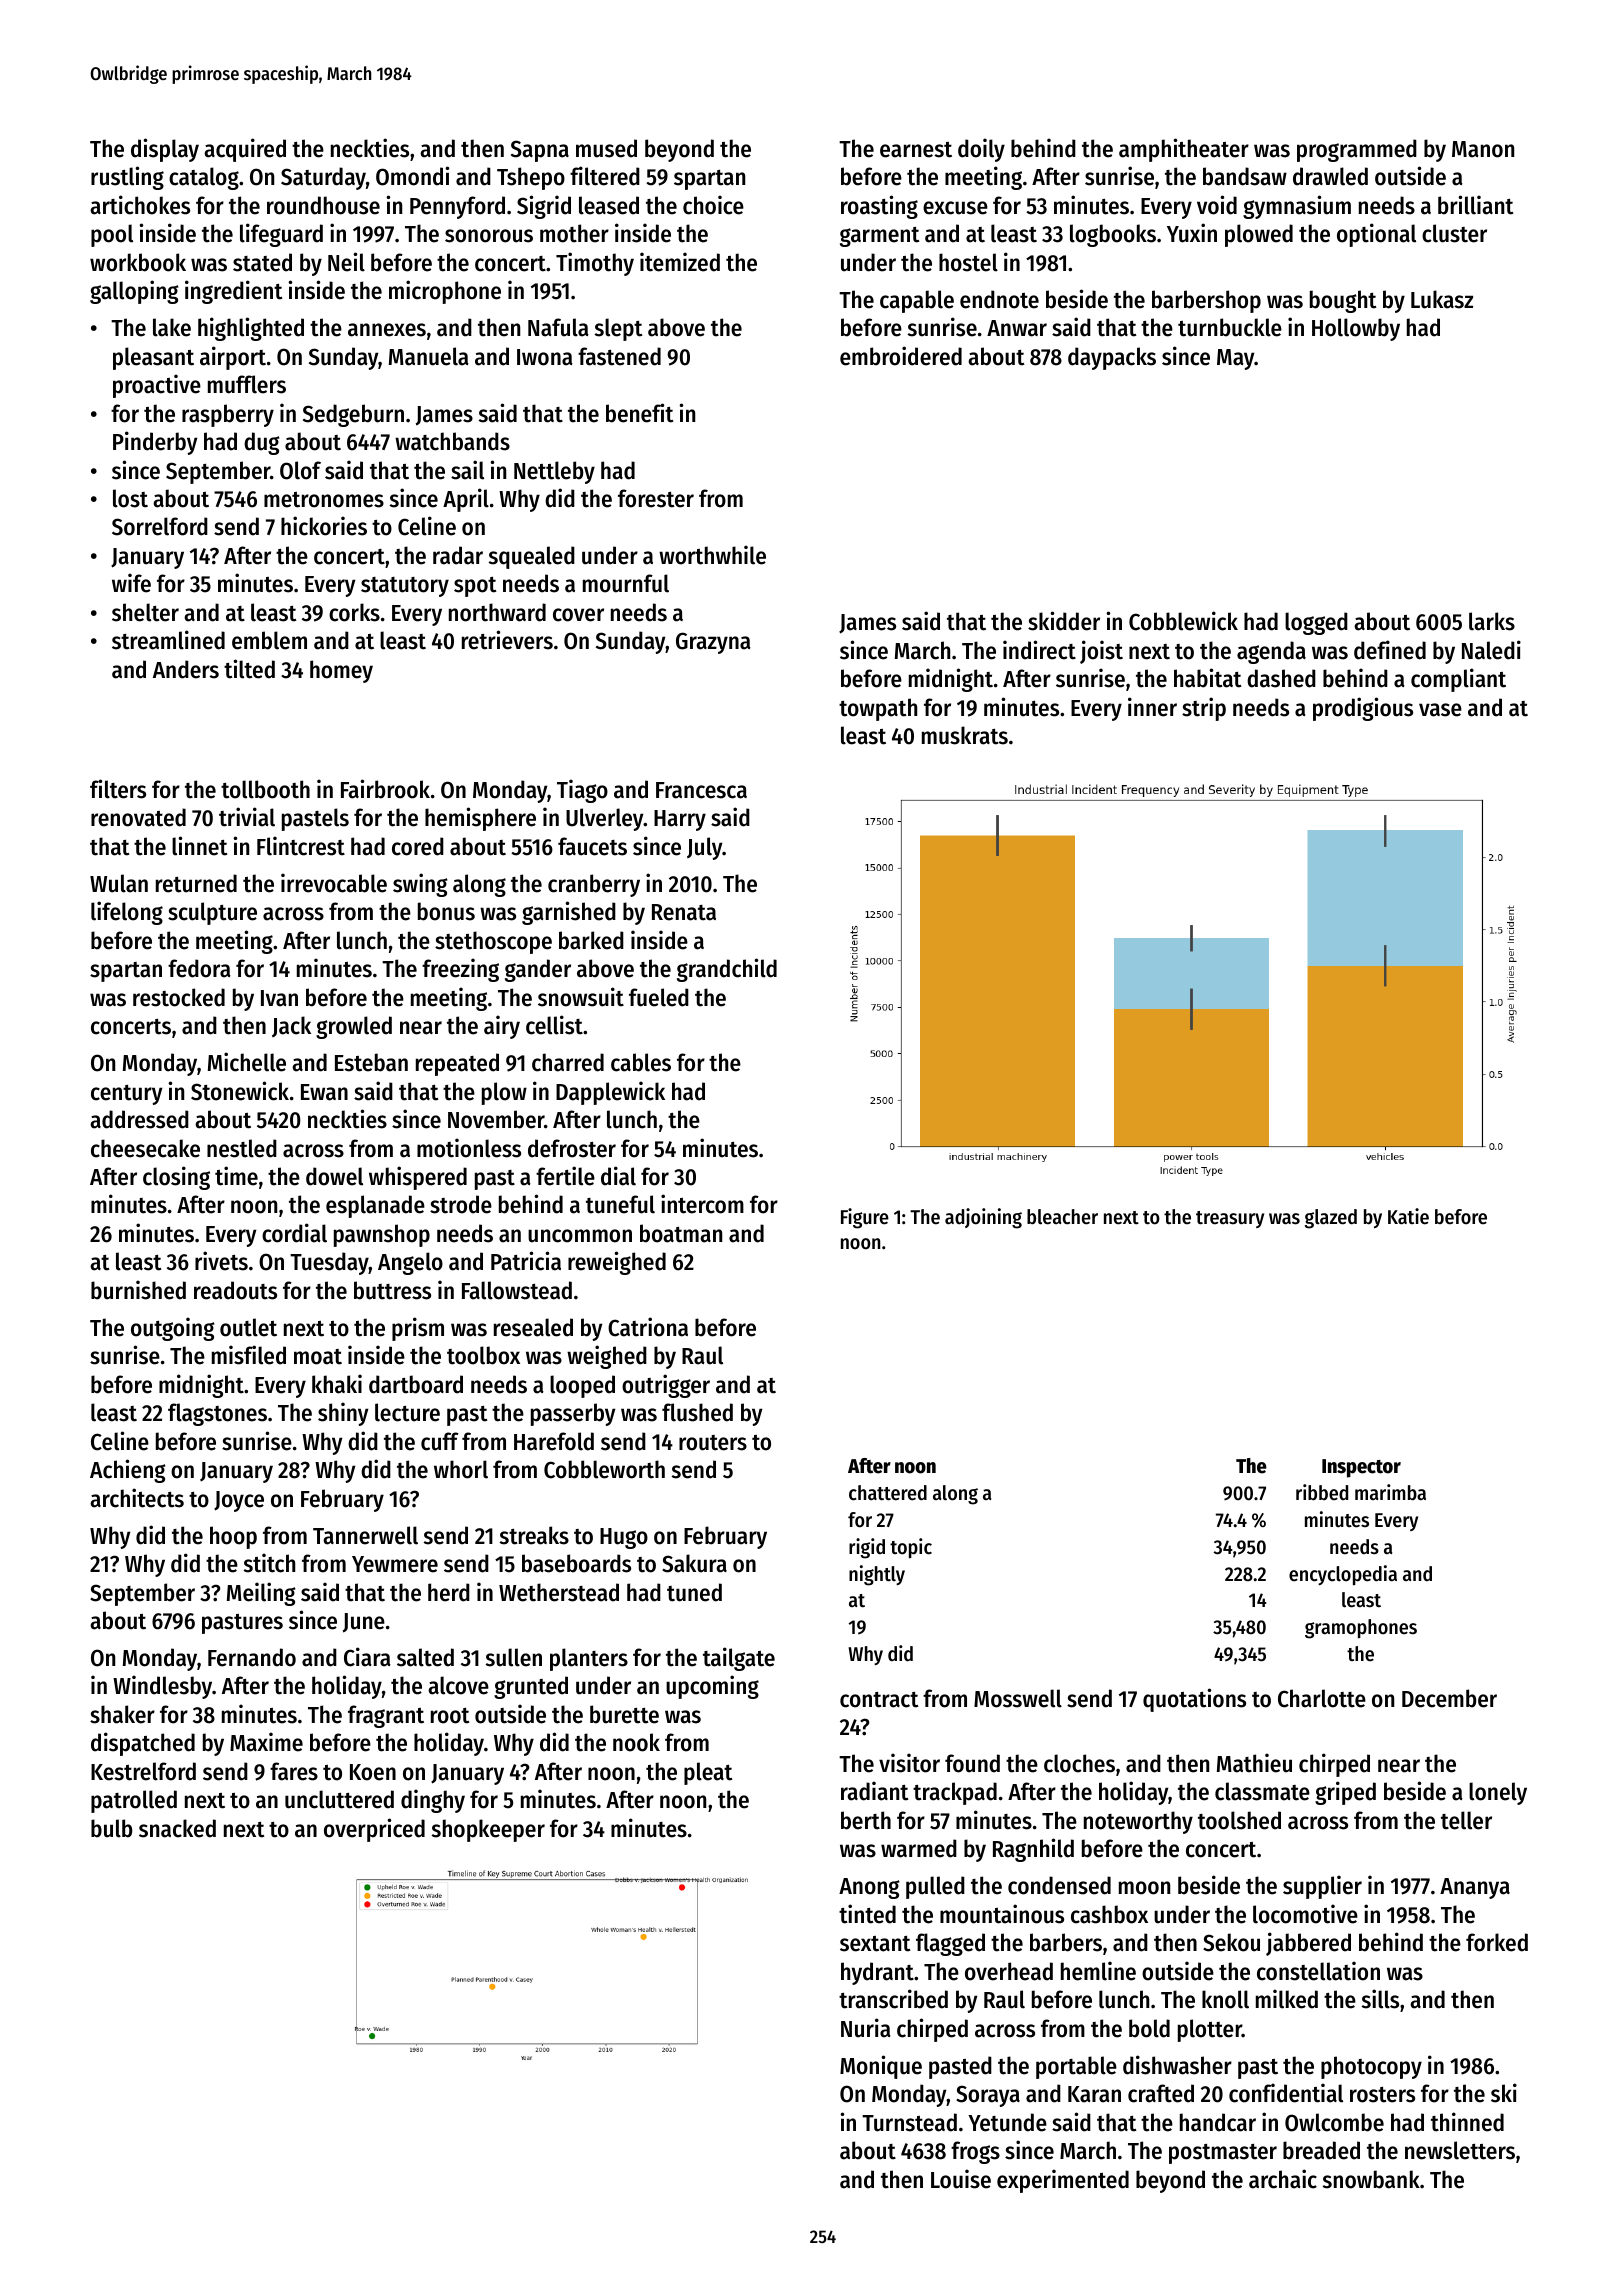 This screenshot has width=1620, height=2292. Describe the element at coordinates (1408, 1216) in the screenshot. I see `Katie` at that location.
